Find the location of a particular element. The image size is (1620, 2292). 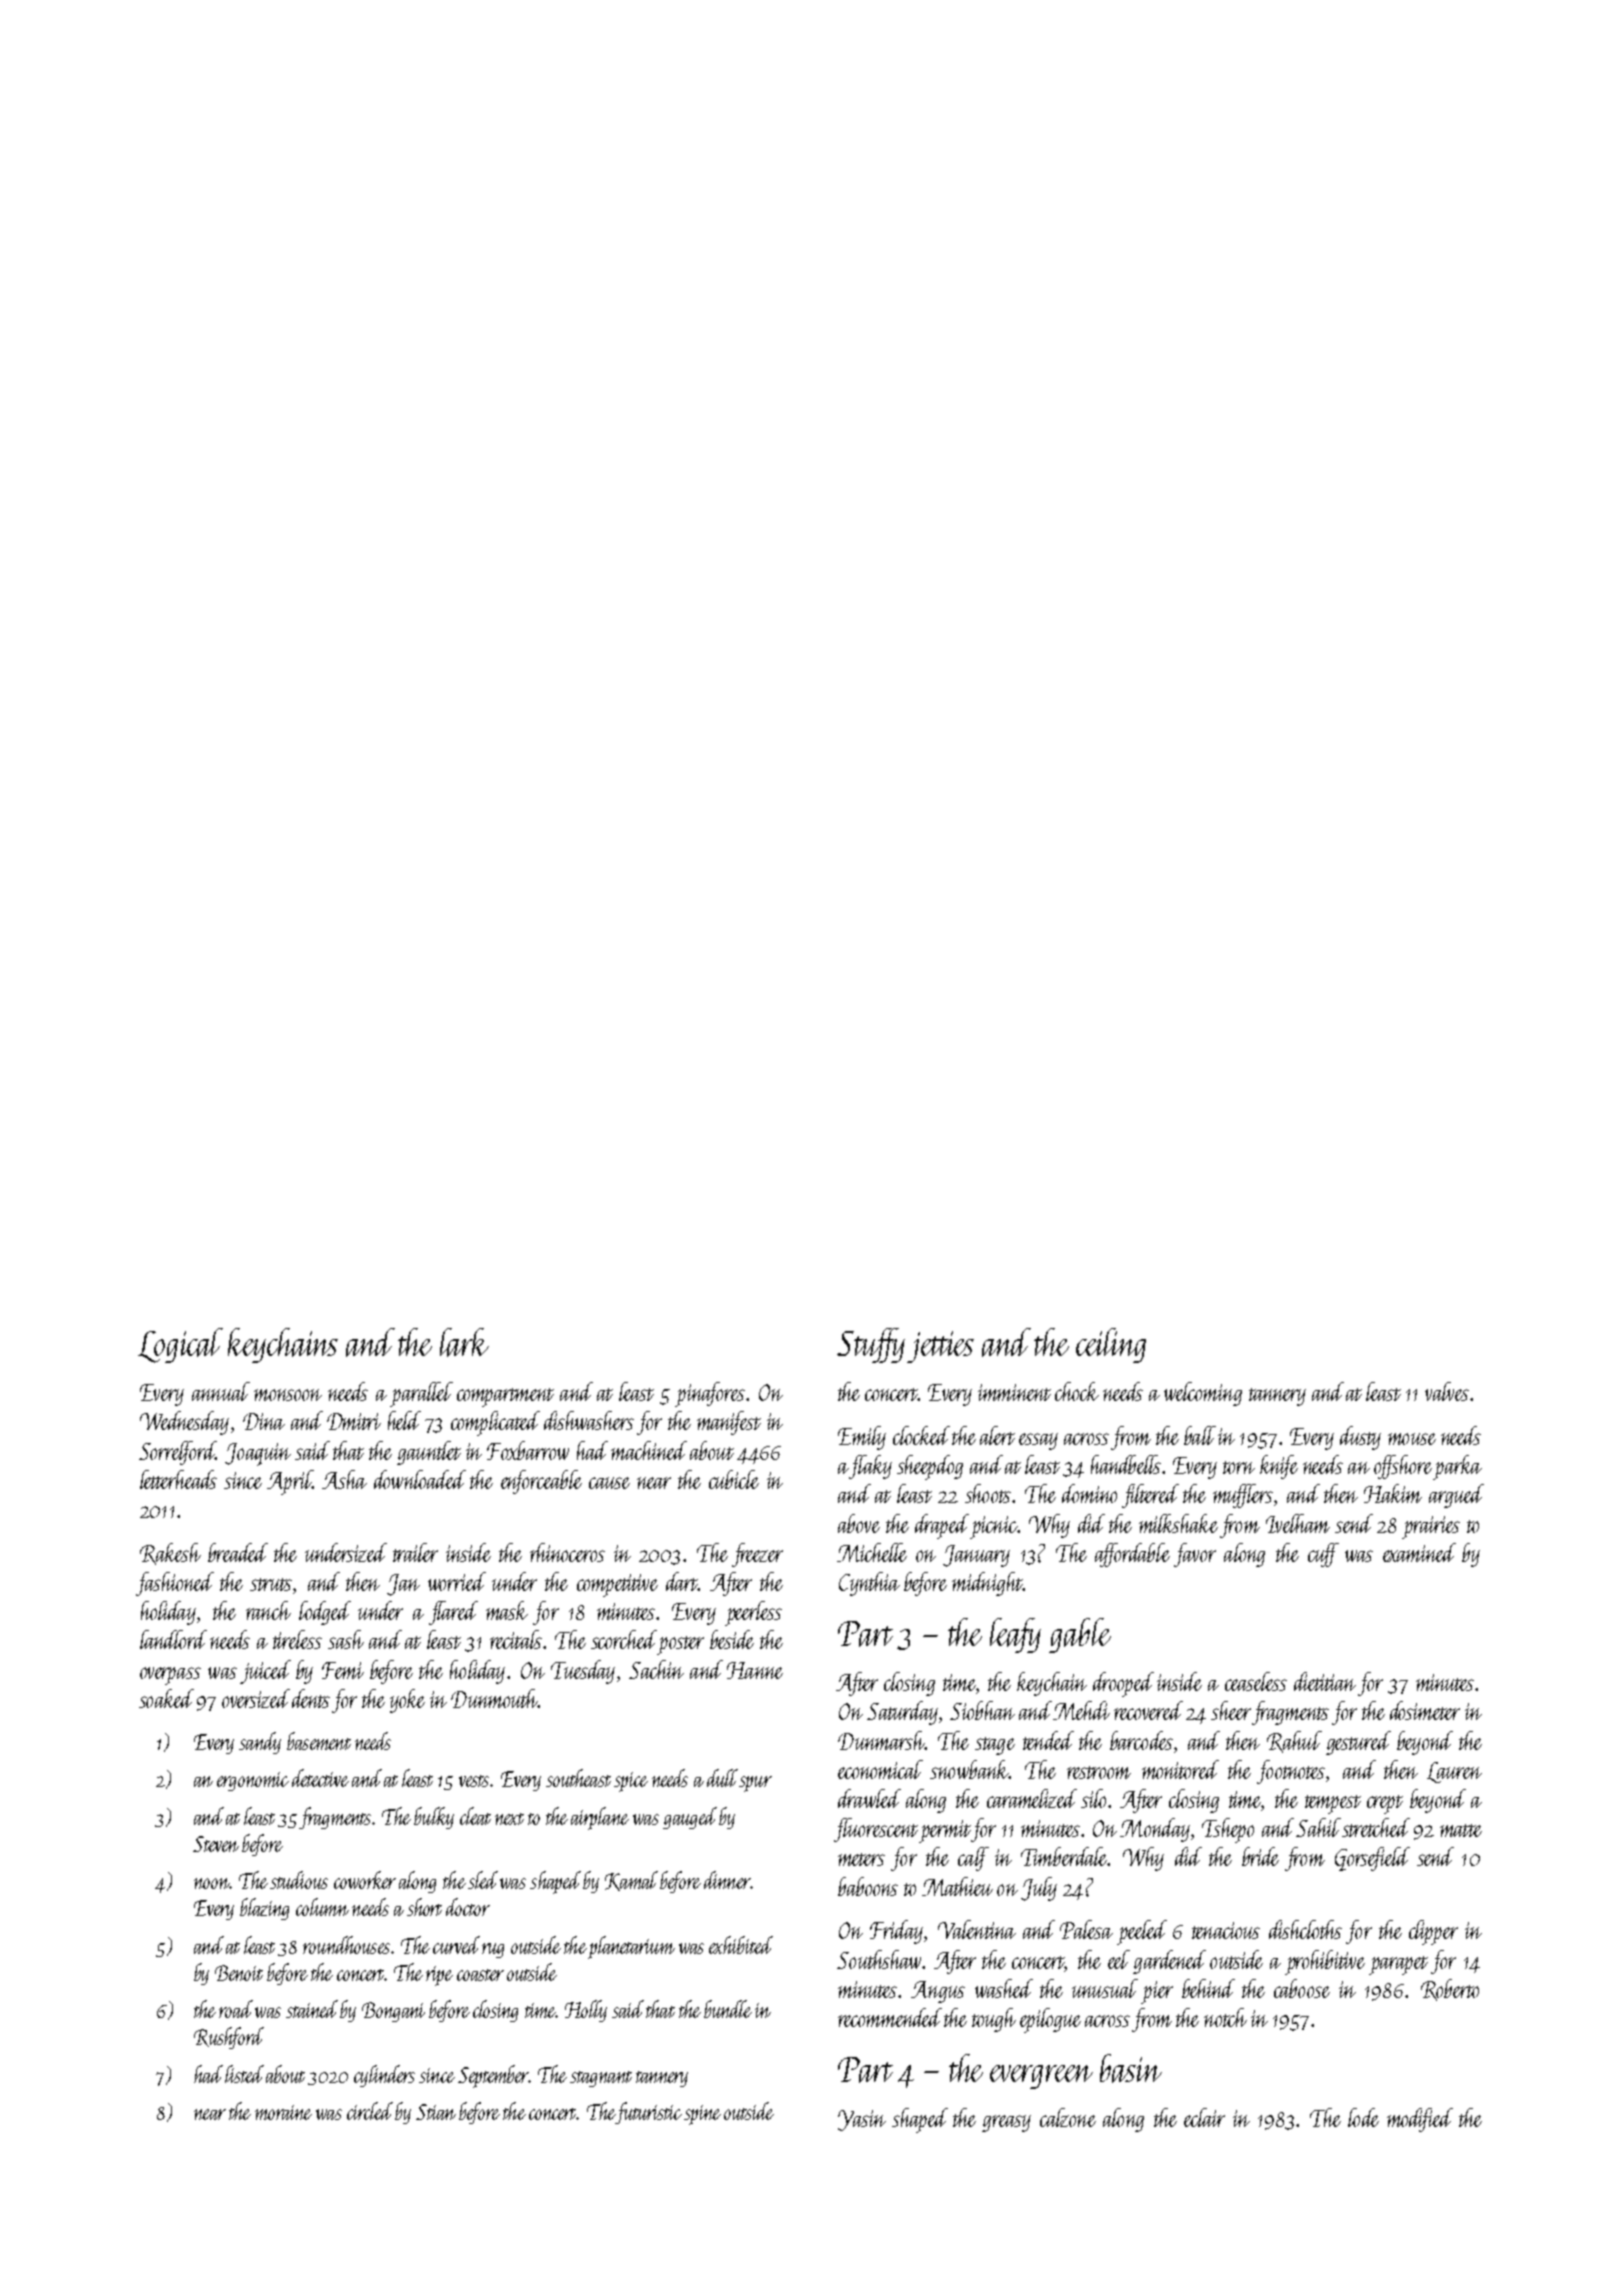

valves is located at coordinates (1447, 1391).
